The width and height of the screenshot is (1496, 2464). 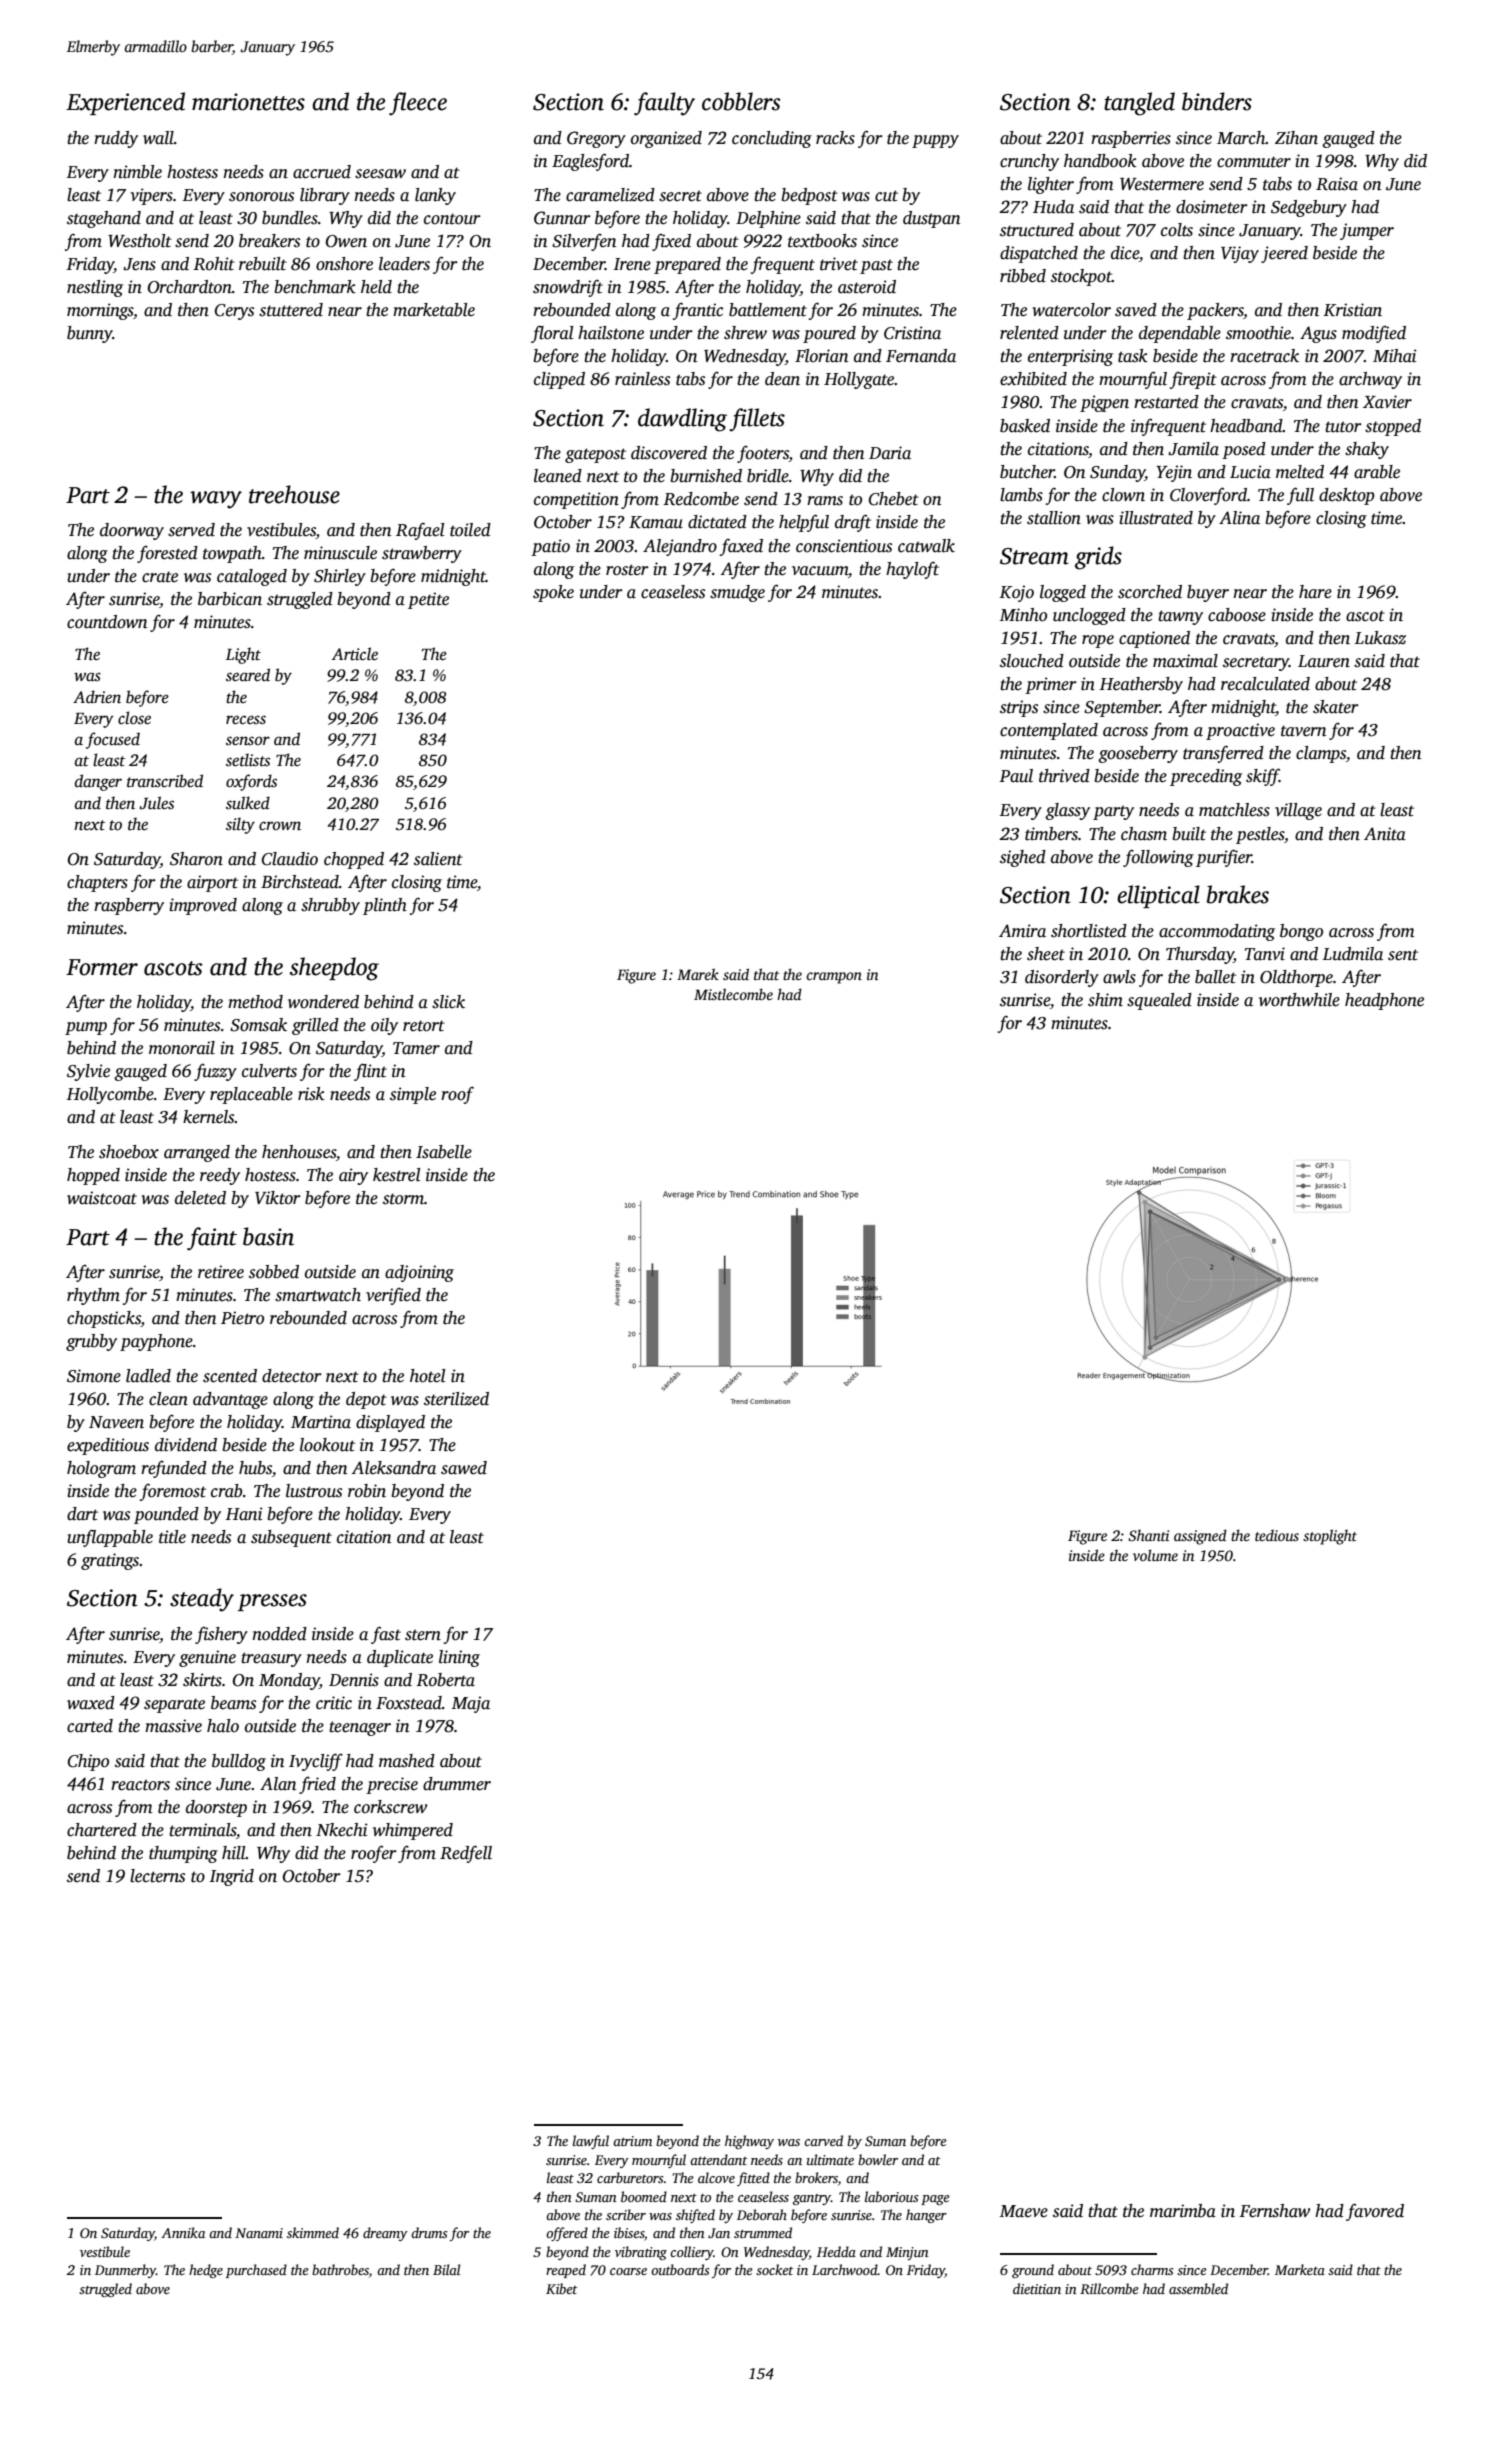 What do you see at coordinates (1217, 101) in the screenshot?
I see `binders` at bounding box center [1217, 101].
